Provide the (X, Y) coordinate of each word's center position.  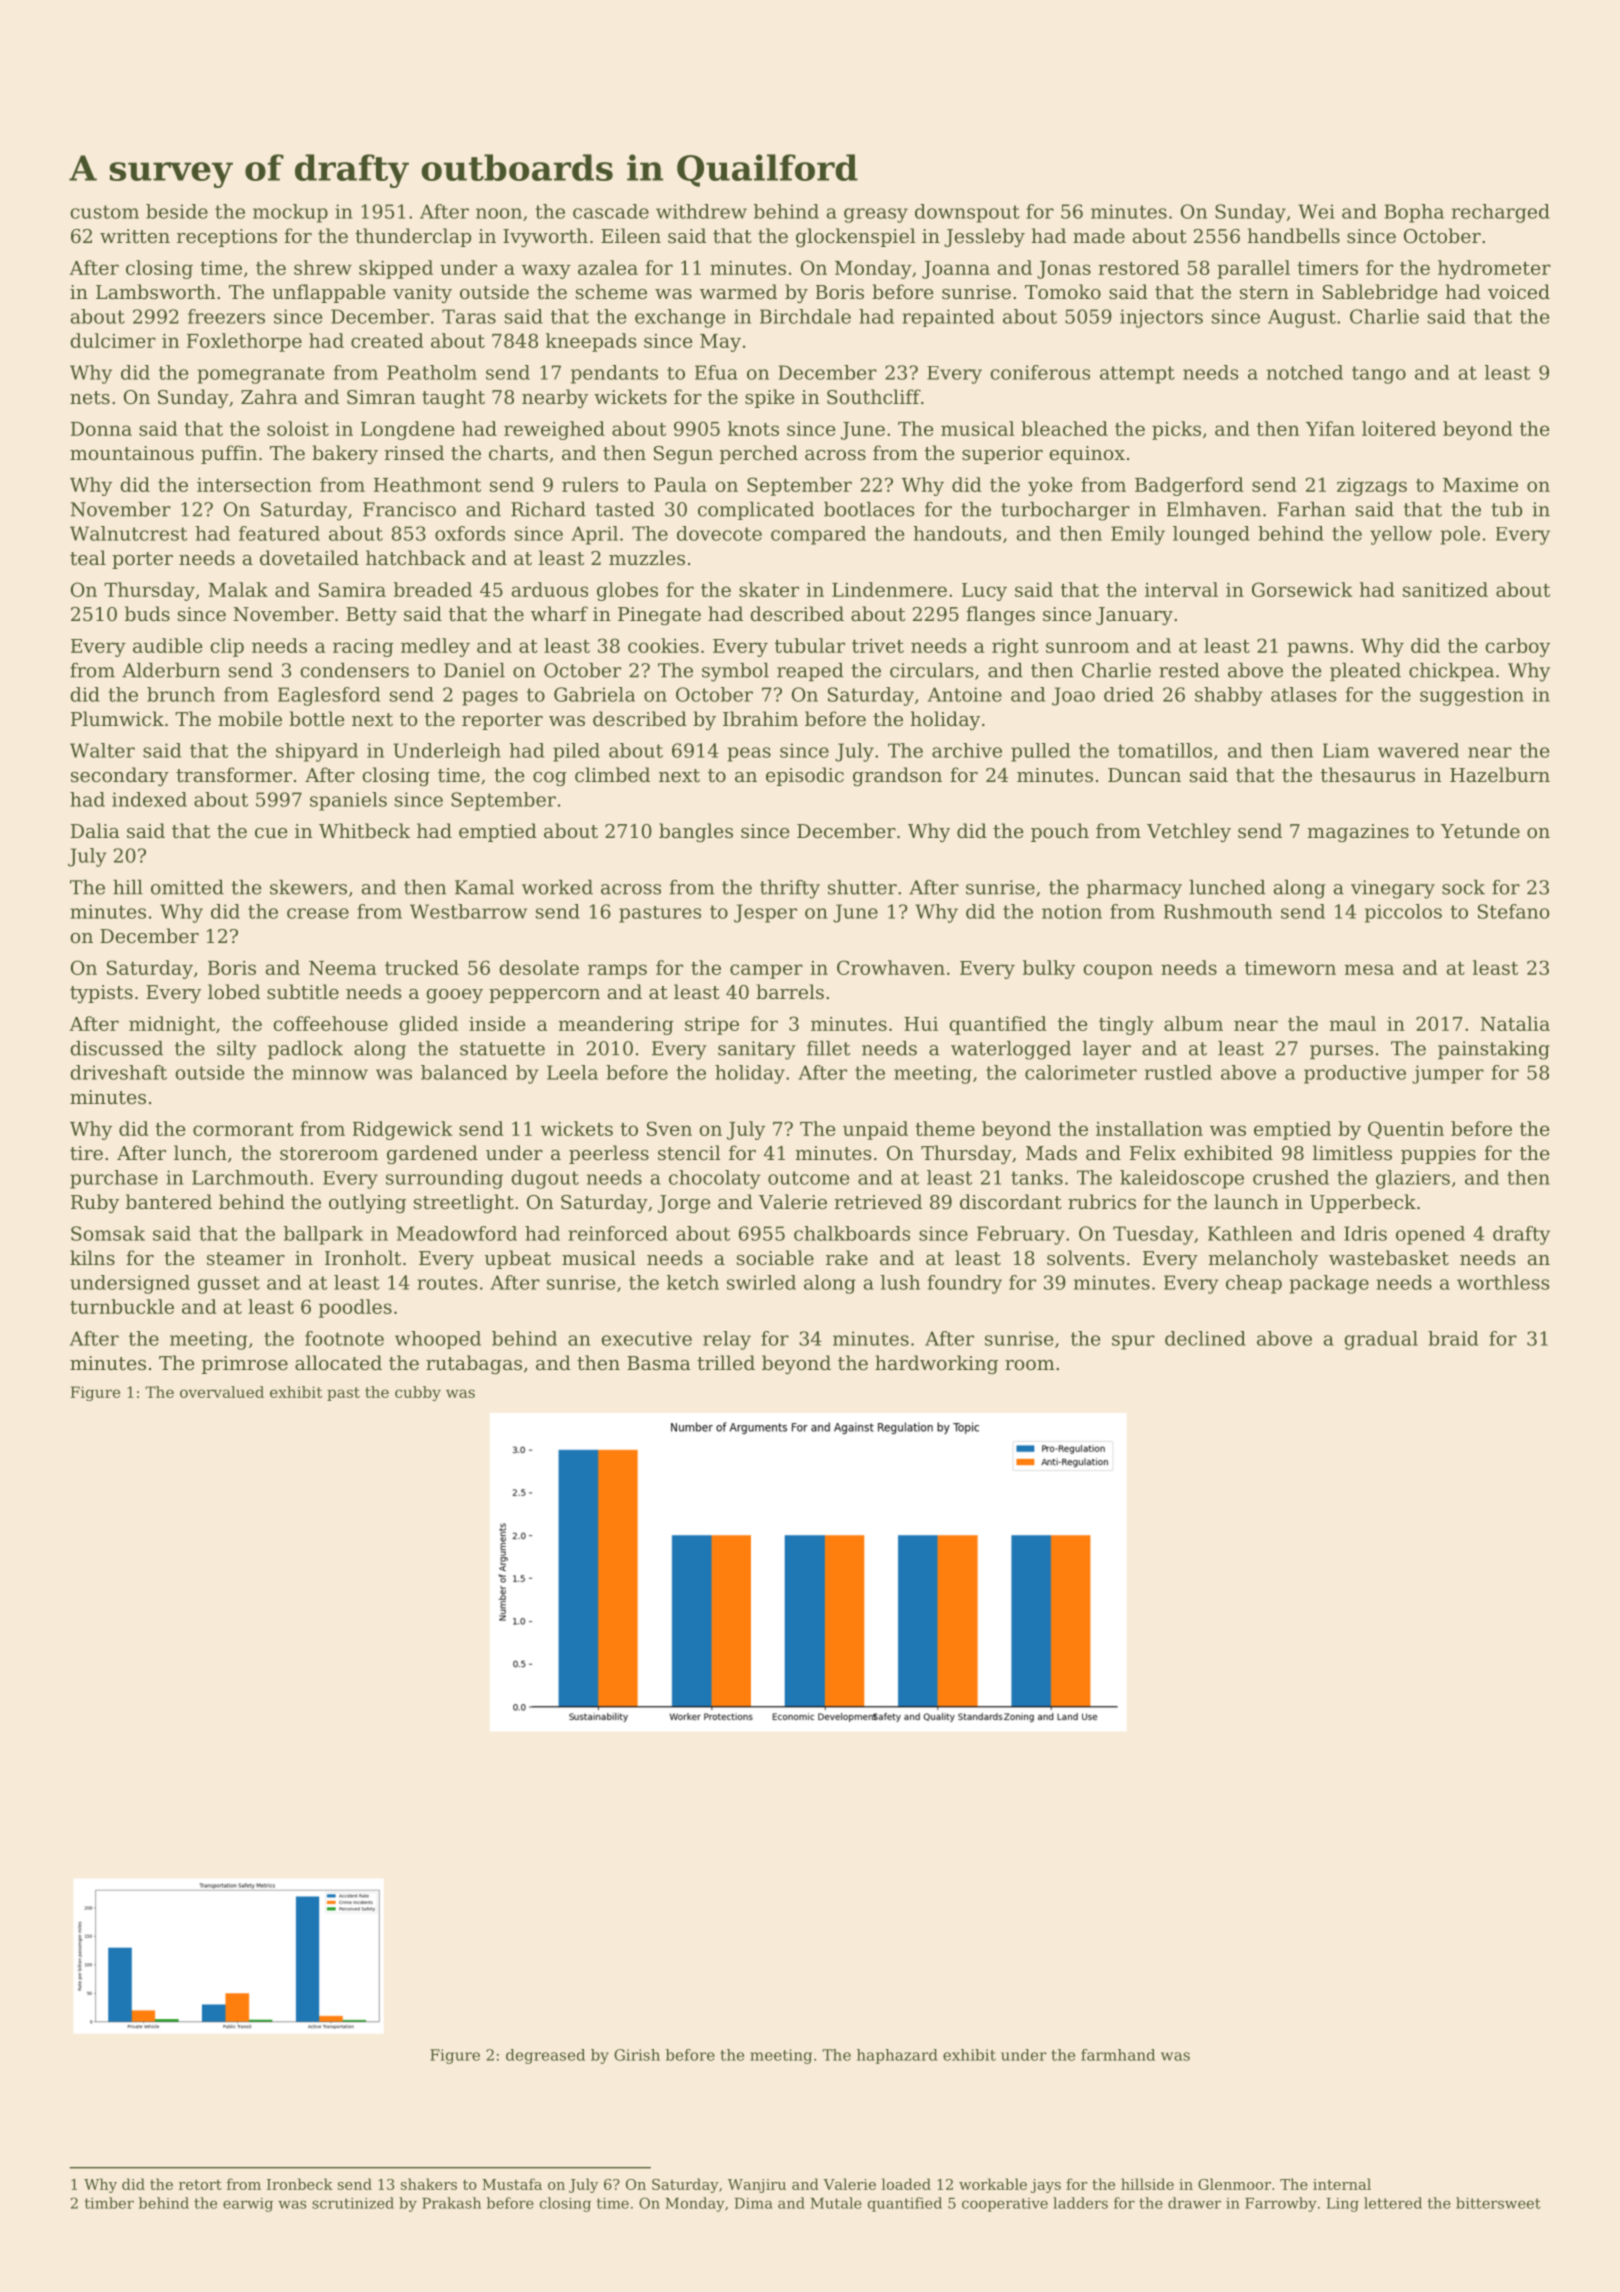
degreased (545, 2056)
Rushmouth (1218, 911)
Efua (716, 372)
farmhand (1118, 2055)
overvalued (222, 1392)
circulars (932, 670)
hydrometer (1494, 269)
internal (1342, 2184)
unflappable (329, 293)
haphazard (897, 2056)
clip (227, 647)
